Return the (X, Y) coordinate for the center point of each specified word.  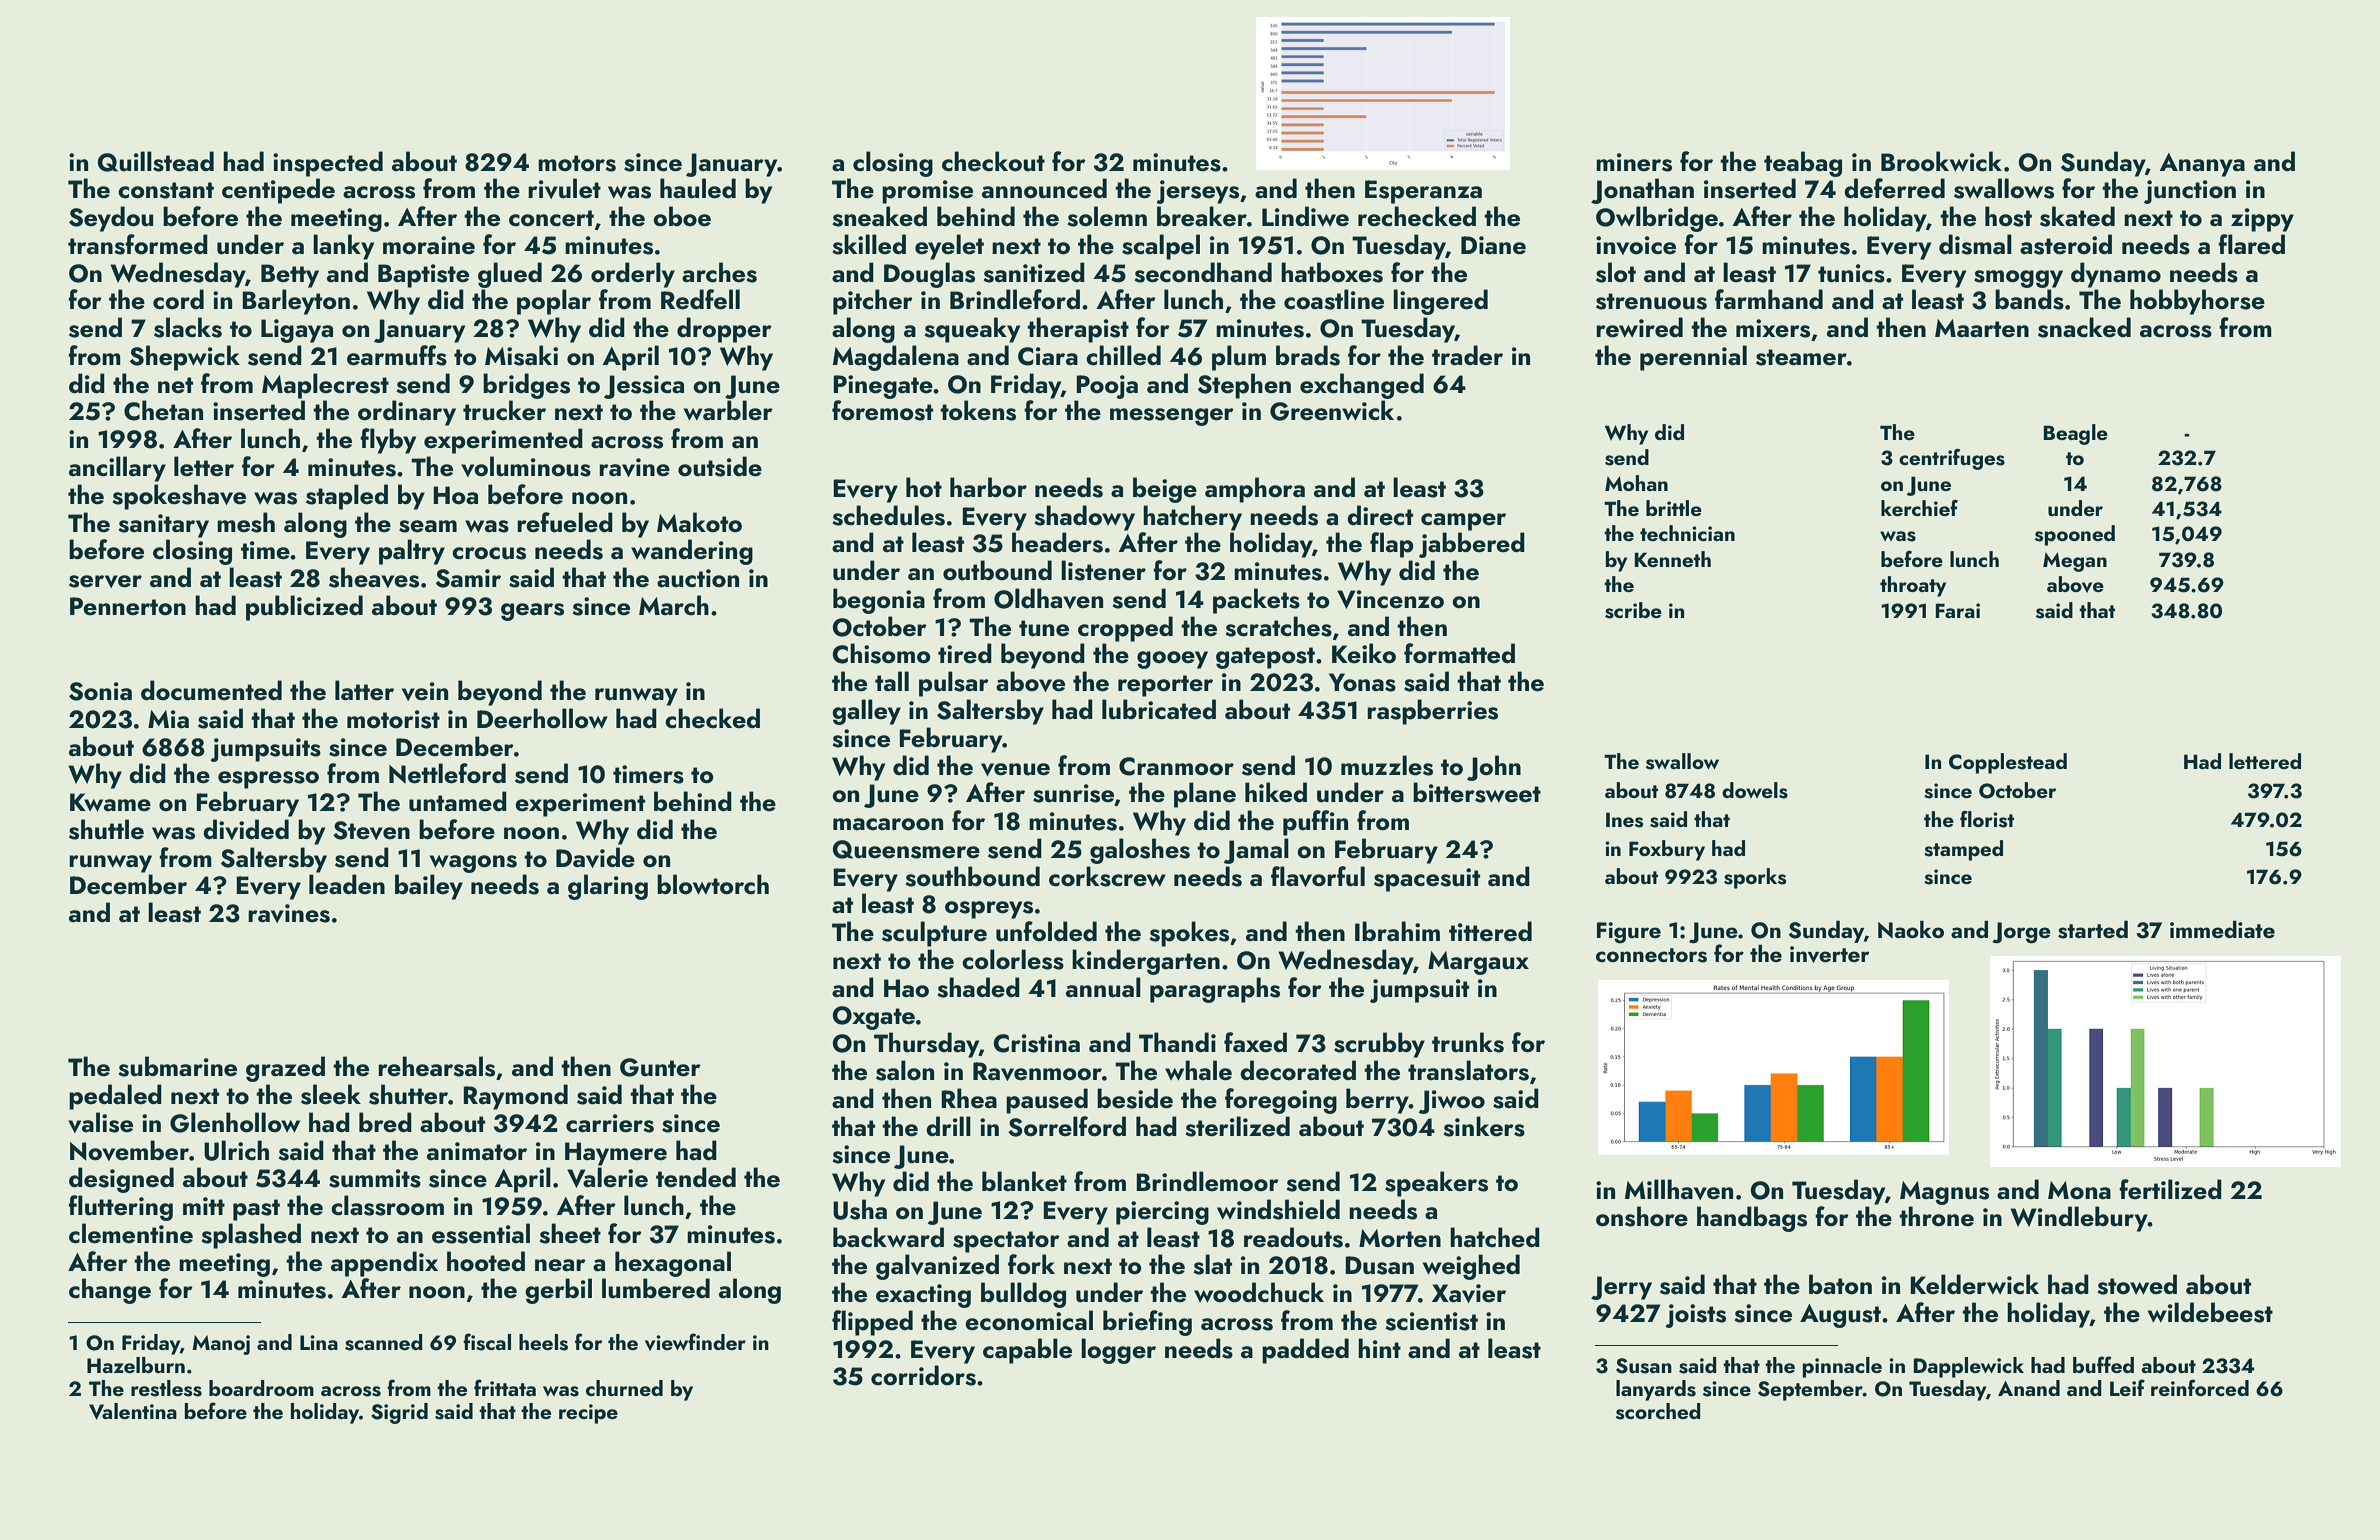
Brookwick (1941, 161)
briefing (1147, 1323)
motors (577, 163)
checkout (993, 161)
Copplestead (2008, 763)
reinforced (2200, 1387)
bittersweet (1477, 792)
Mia (168, 719)
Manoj (221, 1345)
